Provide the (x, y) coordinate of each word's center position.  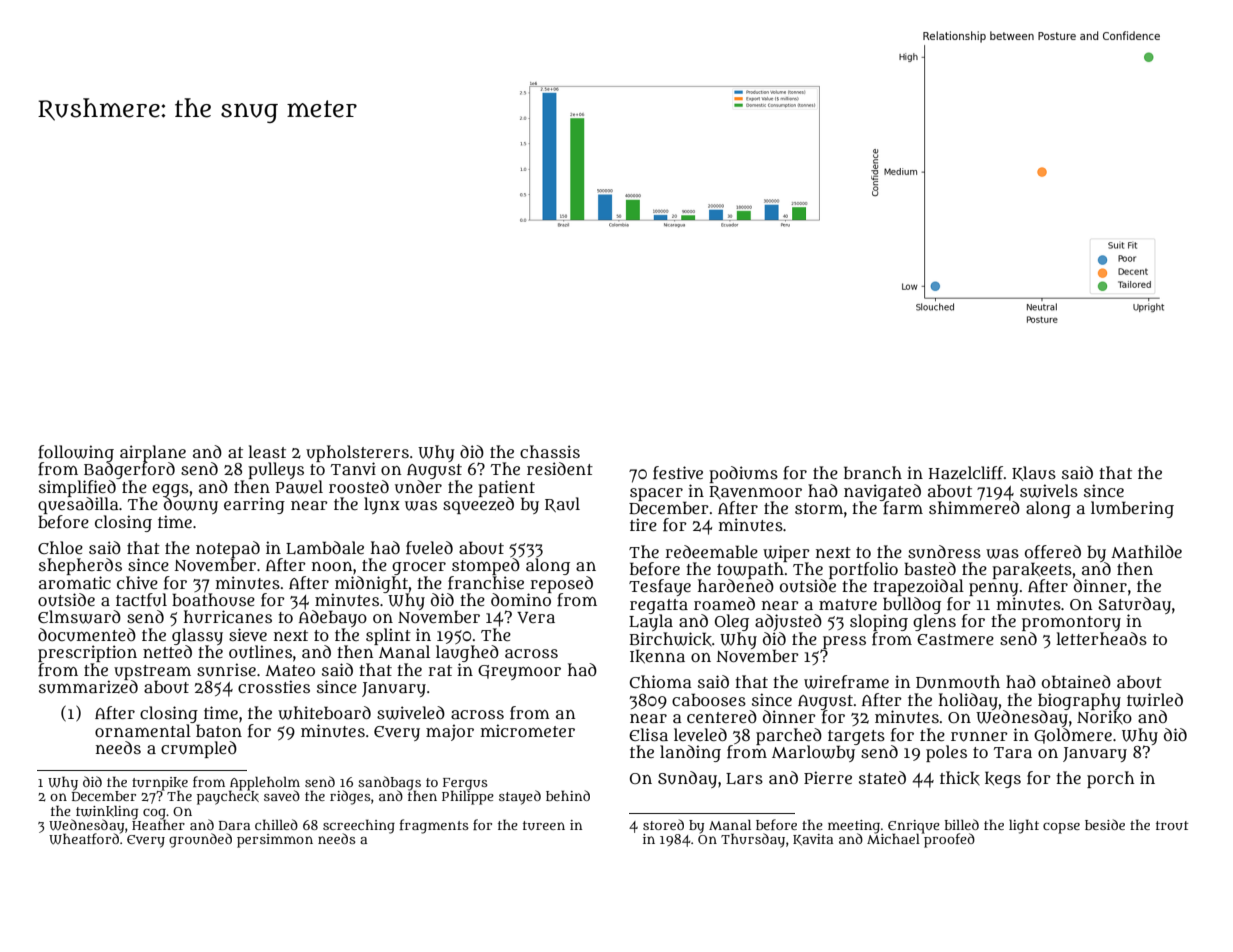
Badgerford (129, 470)
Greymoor (519, 672)
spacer (656, 494)
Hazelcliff (966, 473)
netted (167, 651)
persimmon (275, 841)
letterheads (1101, 638)
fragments (434, 826)
